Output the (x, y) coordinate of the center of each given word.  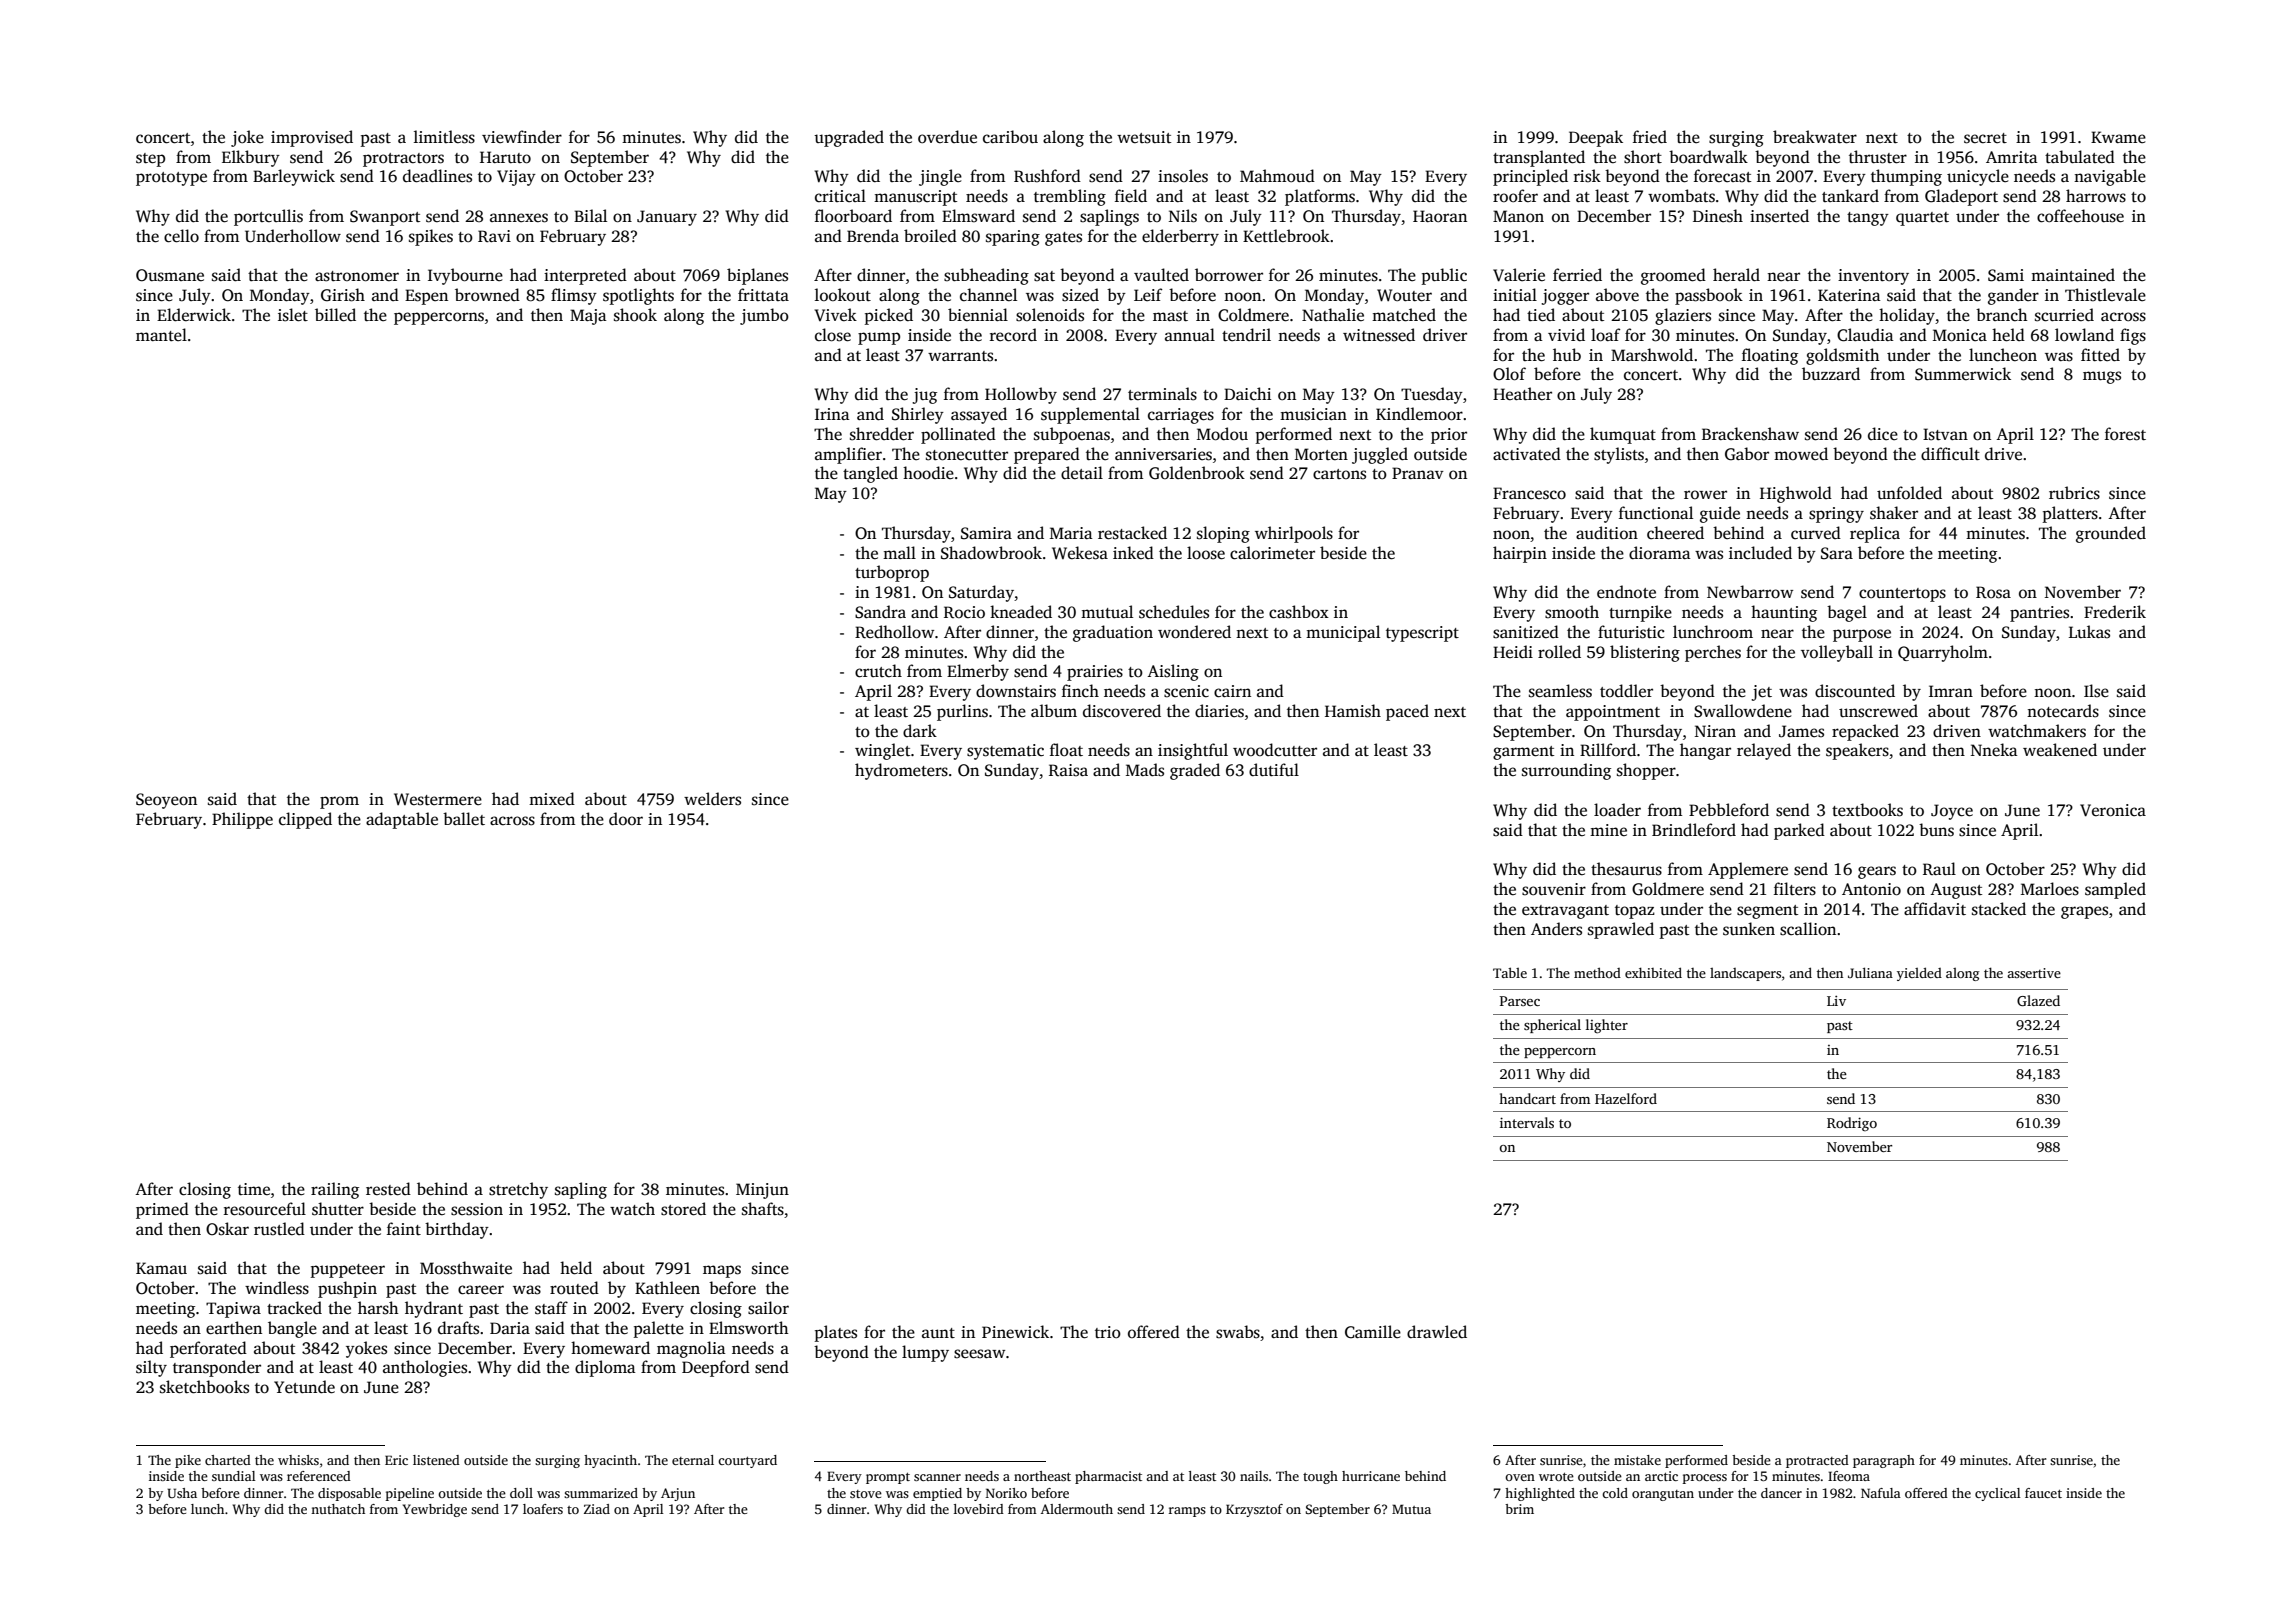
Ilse (2096, 691)
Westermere (438, 799)
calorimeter (1272, 553)
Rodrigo (1852, 1124)
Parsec (1520, 1001)
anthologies (425, 1368)
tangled (870, 474)
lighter (1607, 1026)
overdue (947, 136)
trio (1108, 1332)
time (254, 1189)
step (150, 160)
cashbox (1299, 612)
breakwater (1815, 137)
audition (1607, 532)
